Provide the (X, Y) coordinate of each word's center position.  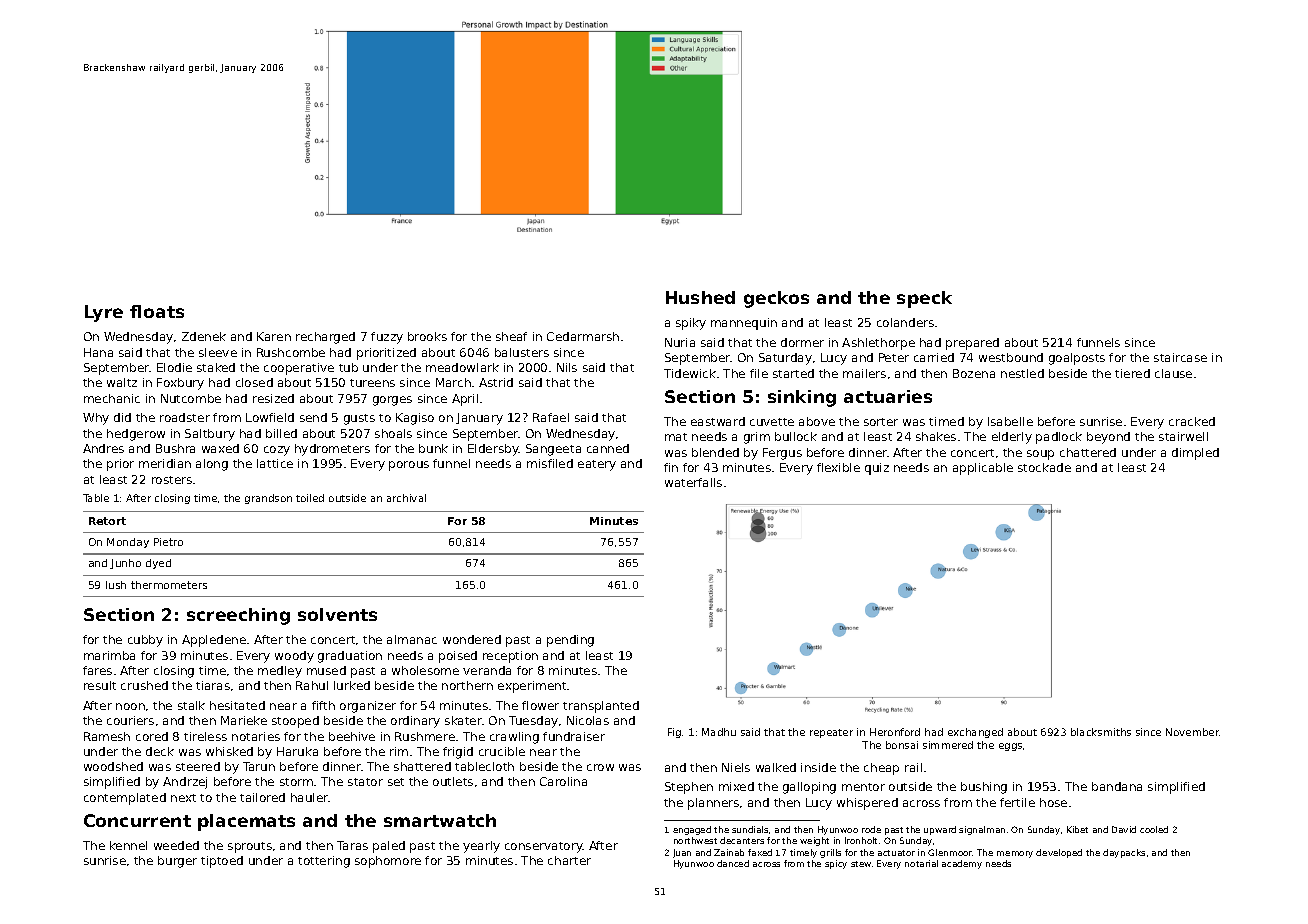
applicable (983, 469)
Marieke (244, 720)
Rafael (551, 417)
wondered (472, 639)
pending (570, 641)
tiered (1132, 373)
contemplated (125, 799)
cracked (1192, 421)
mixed (736, 786)
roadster (185, 417)
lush (116, 585)
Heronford (895, 732)
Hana (98, 352)
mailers (864, 373)
